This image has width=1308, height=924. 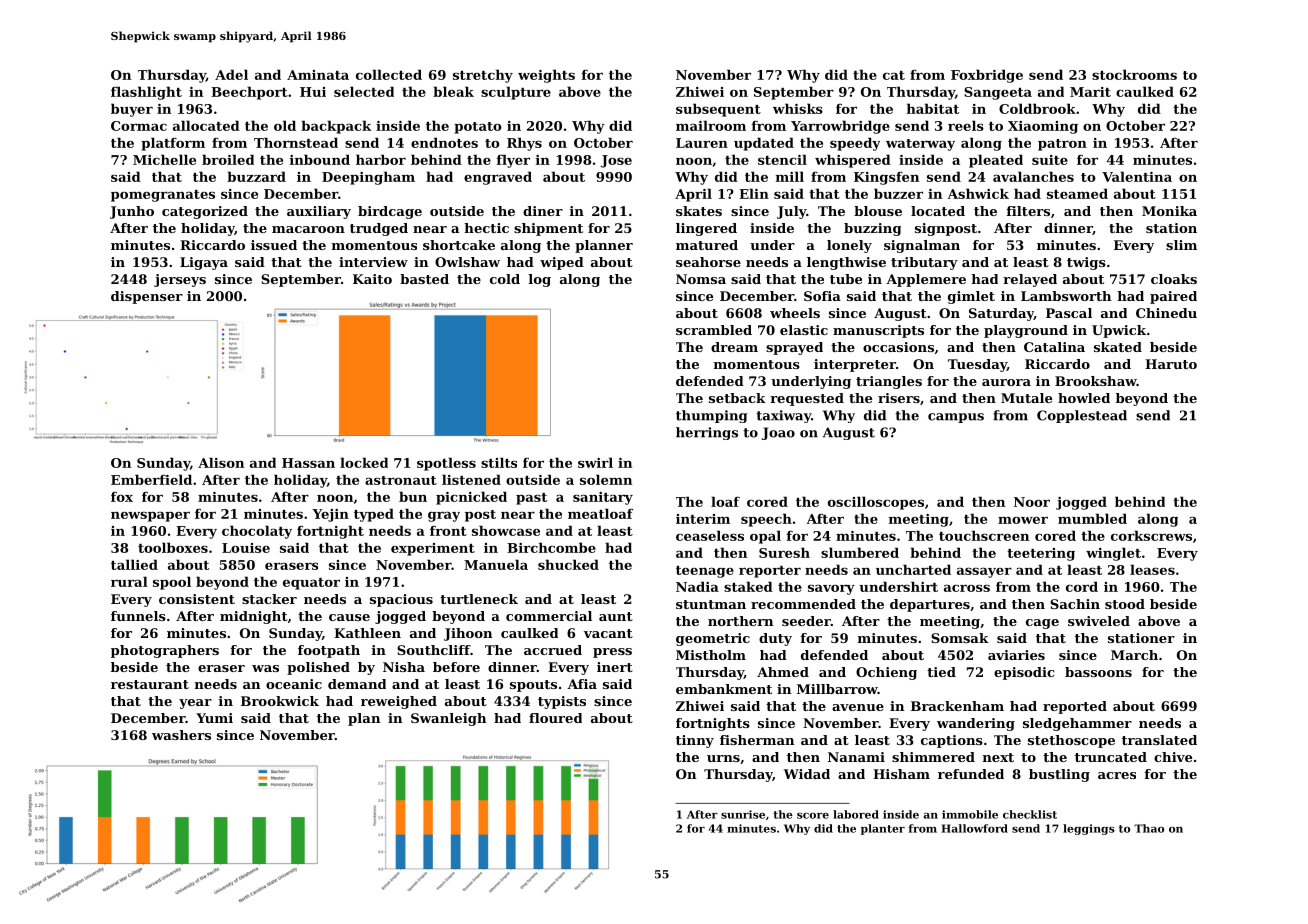 What do you see at coordinates (181, 735) in the image?
I see `washers` at bounding box center [181, 735].
